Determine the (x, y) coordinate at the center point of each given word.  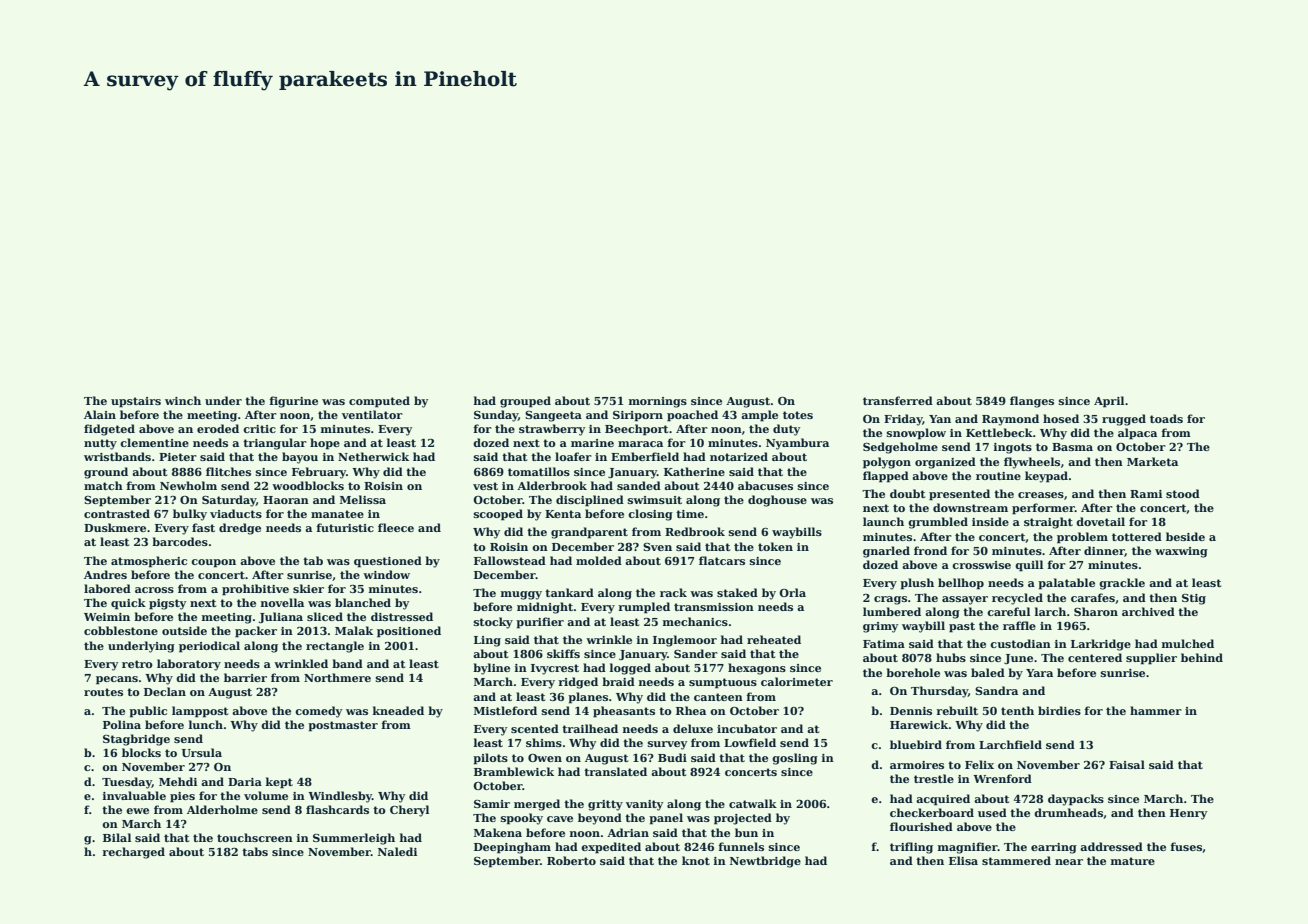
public (148, 712)
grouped (525, 402)
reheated (774, 639)
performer (1043, 509)
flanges (1032, 402)
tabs (255, 851)
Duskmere (115, 527)
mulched (1188, 643)
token (775, 546)
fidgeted (109, 430)
